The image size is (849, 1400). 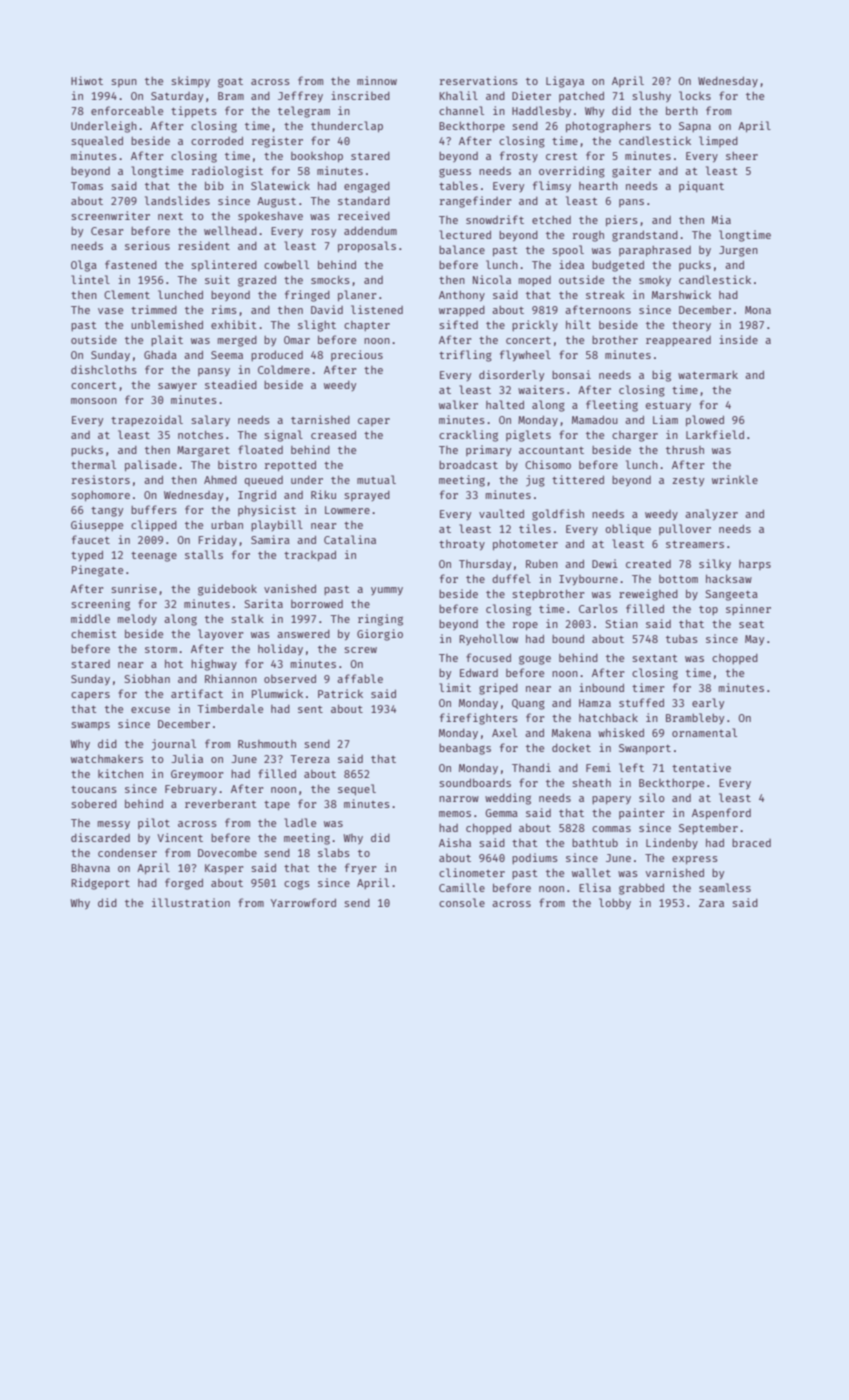 What do you see at coordinates (651, 96) in the screenshot?
I see `slushy` at bounding box center [651, 96].
